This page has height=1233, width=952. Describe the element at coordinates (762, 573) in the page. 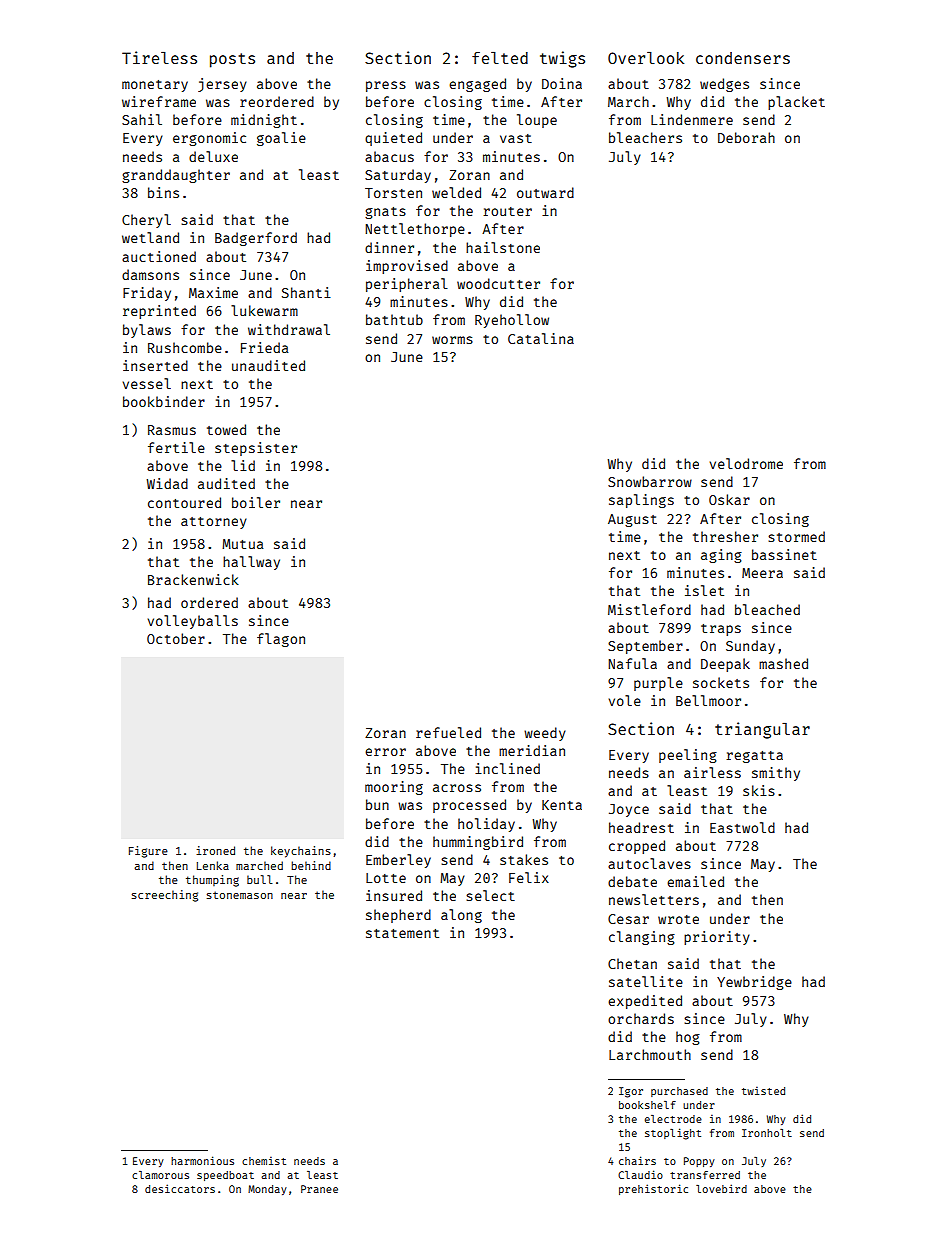

I see `Meera` at that location.
